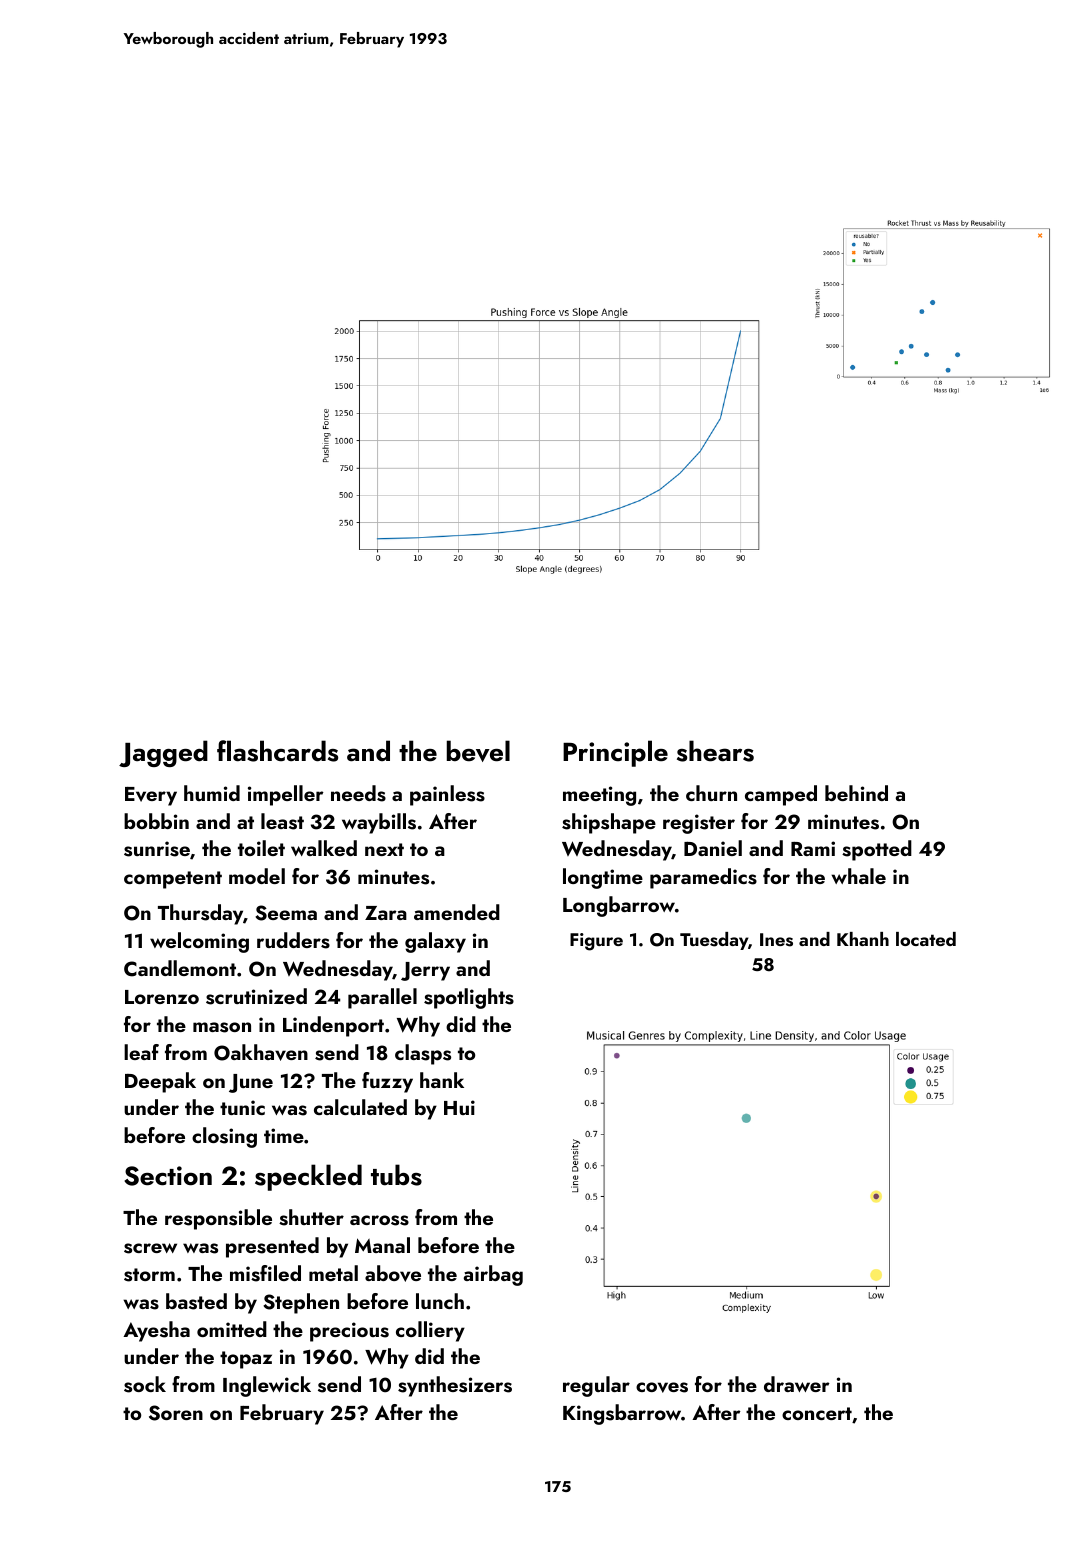 The image size is (1088, 1546). What do you see at coordinates (797, 1384) in the screenshot?
I see `drawer` at bounding box center [797, 1384].
